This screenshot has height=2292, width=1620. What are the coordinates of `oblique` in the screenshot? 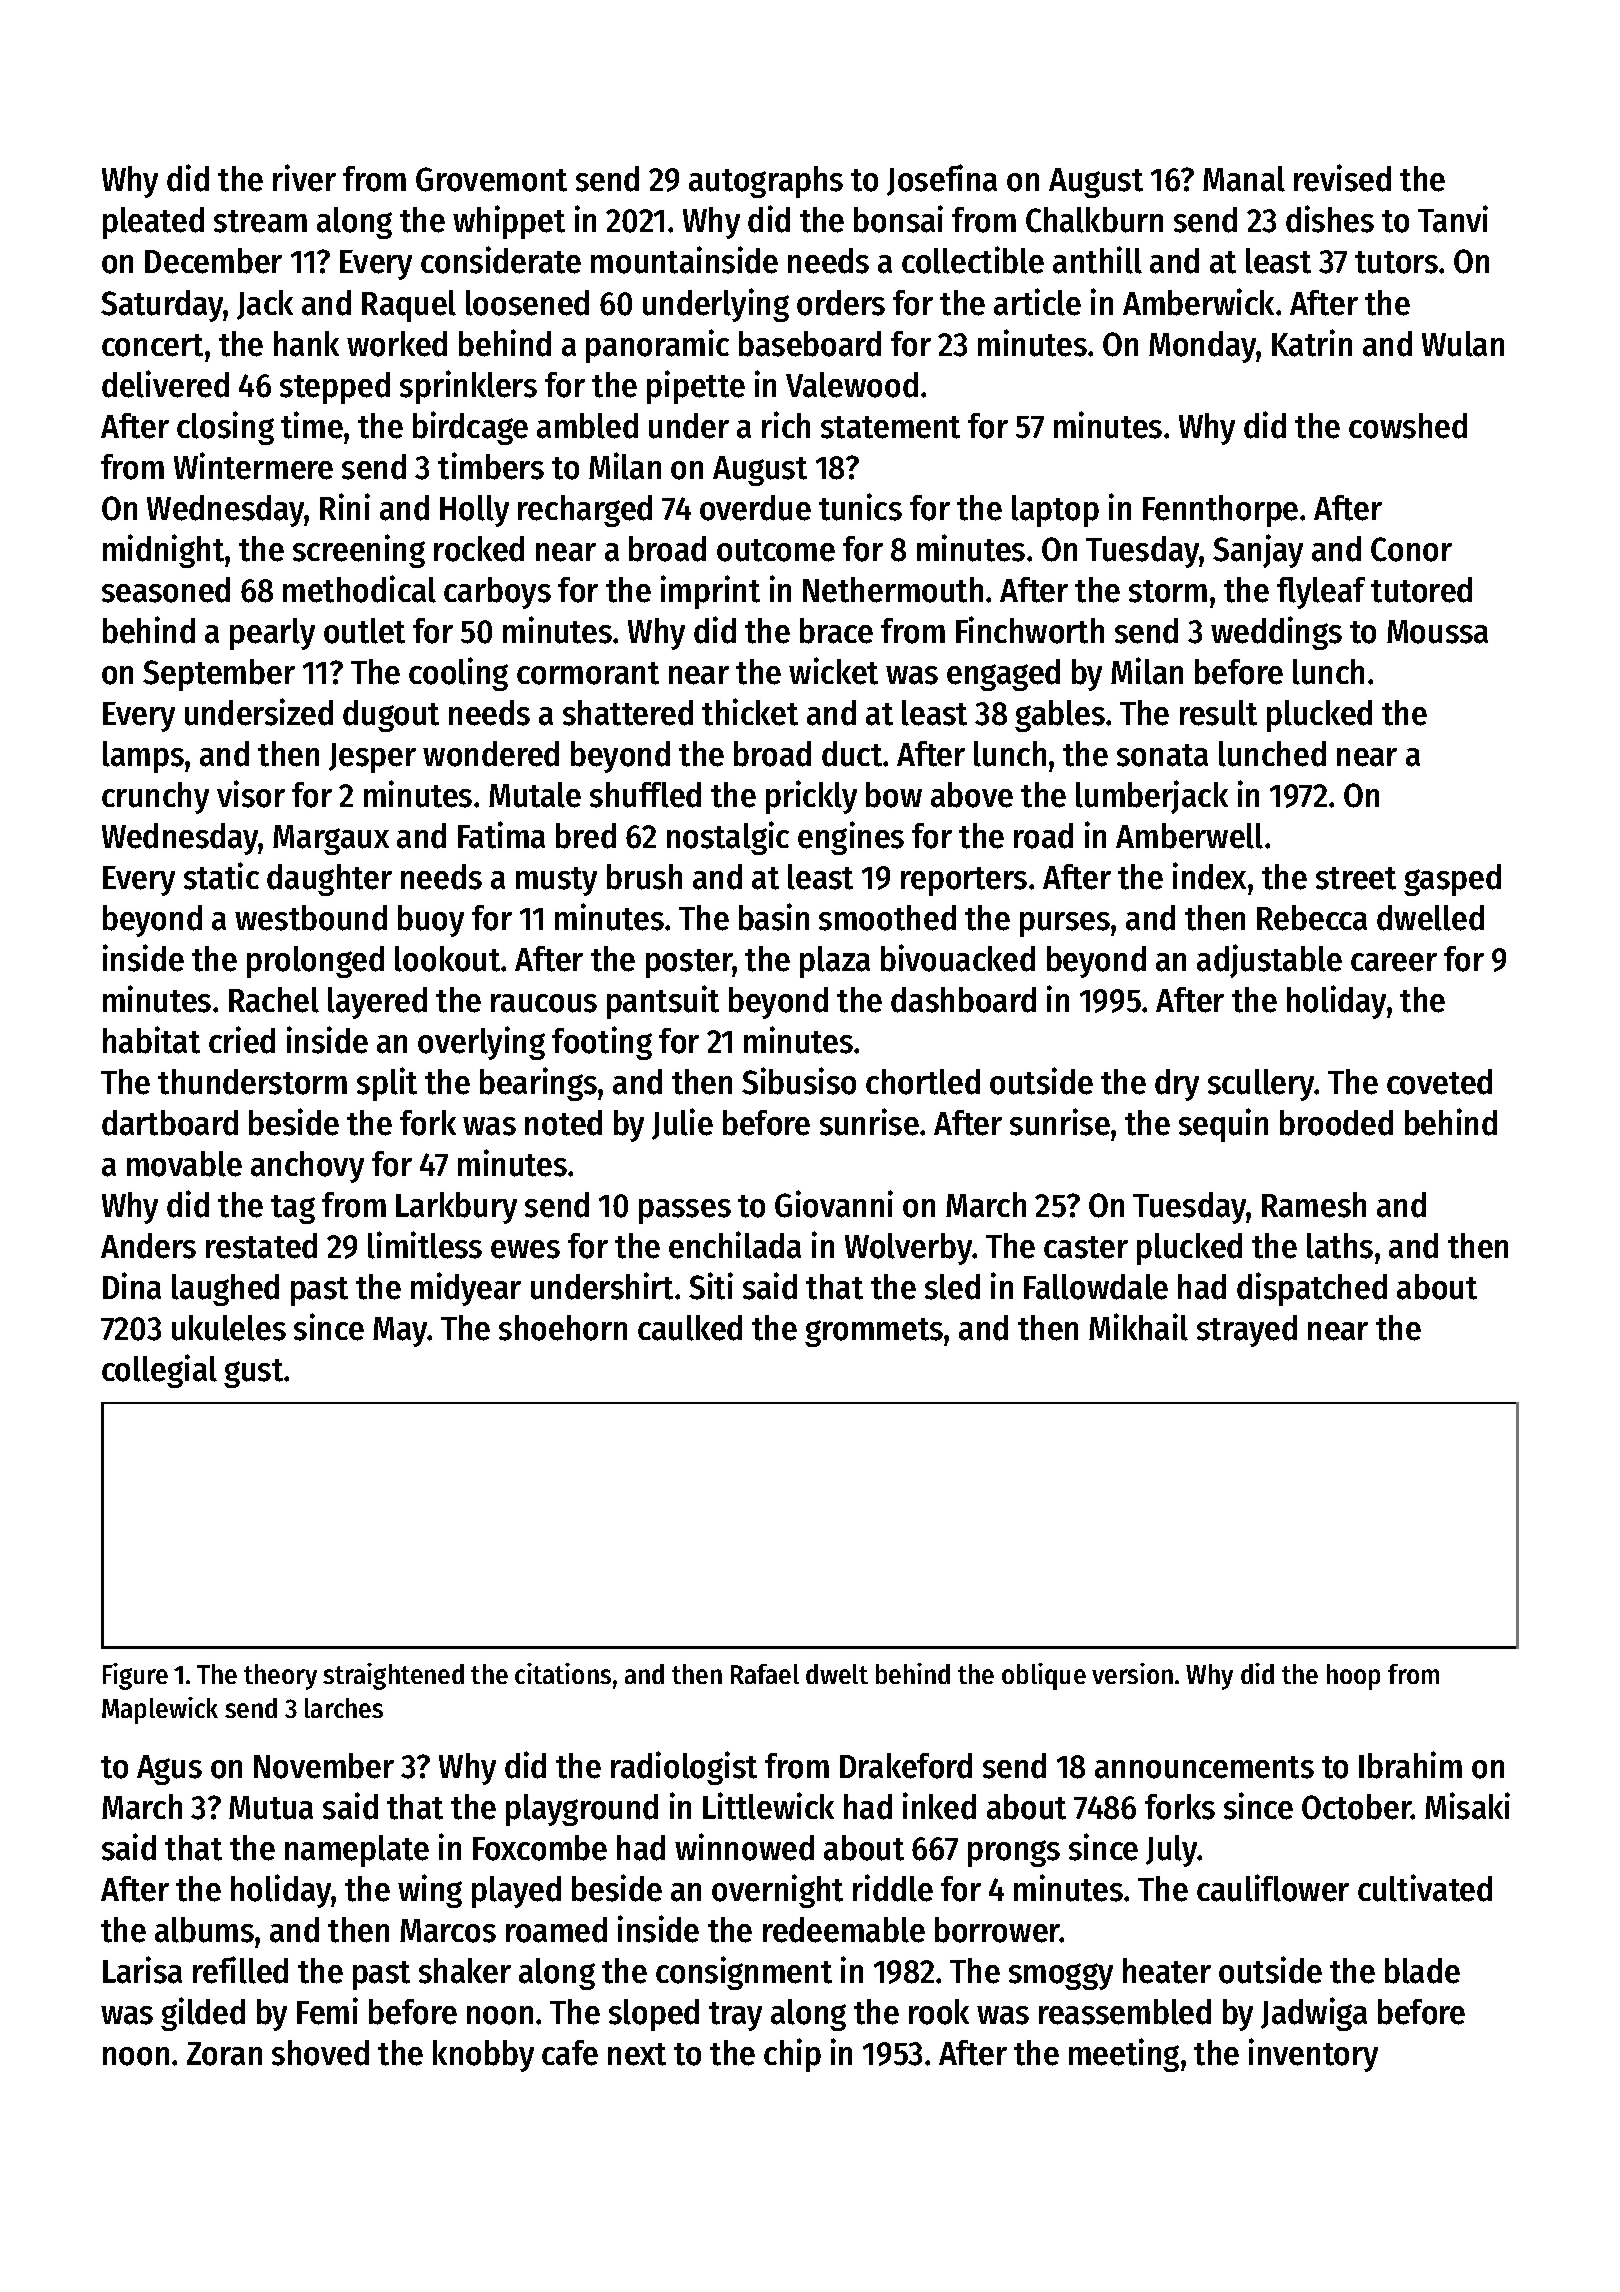 It's located at (1044, 1676).
